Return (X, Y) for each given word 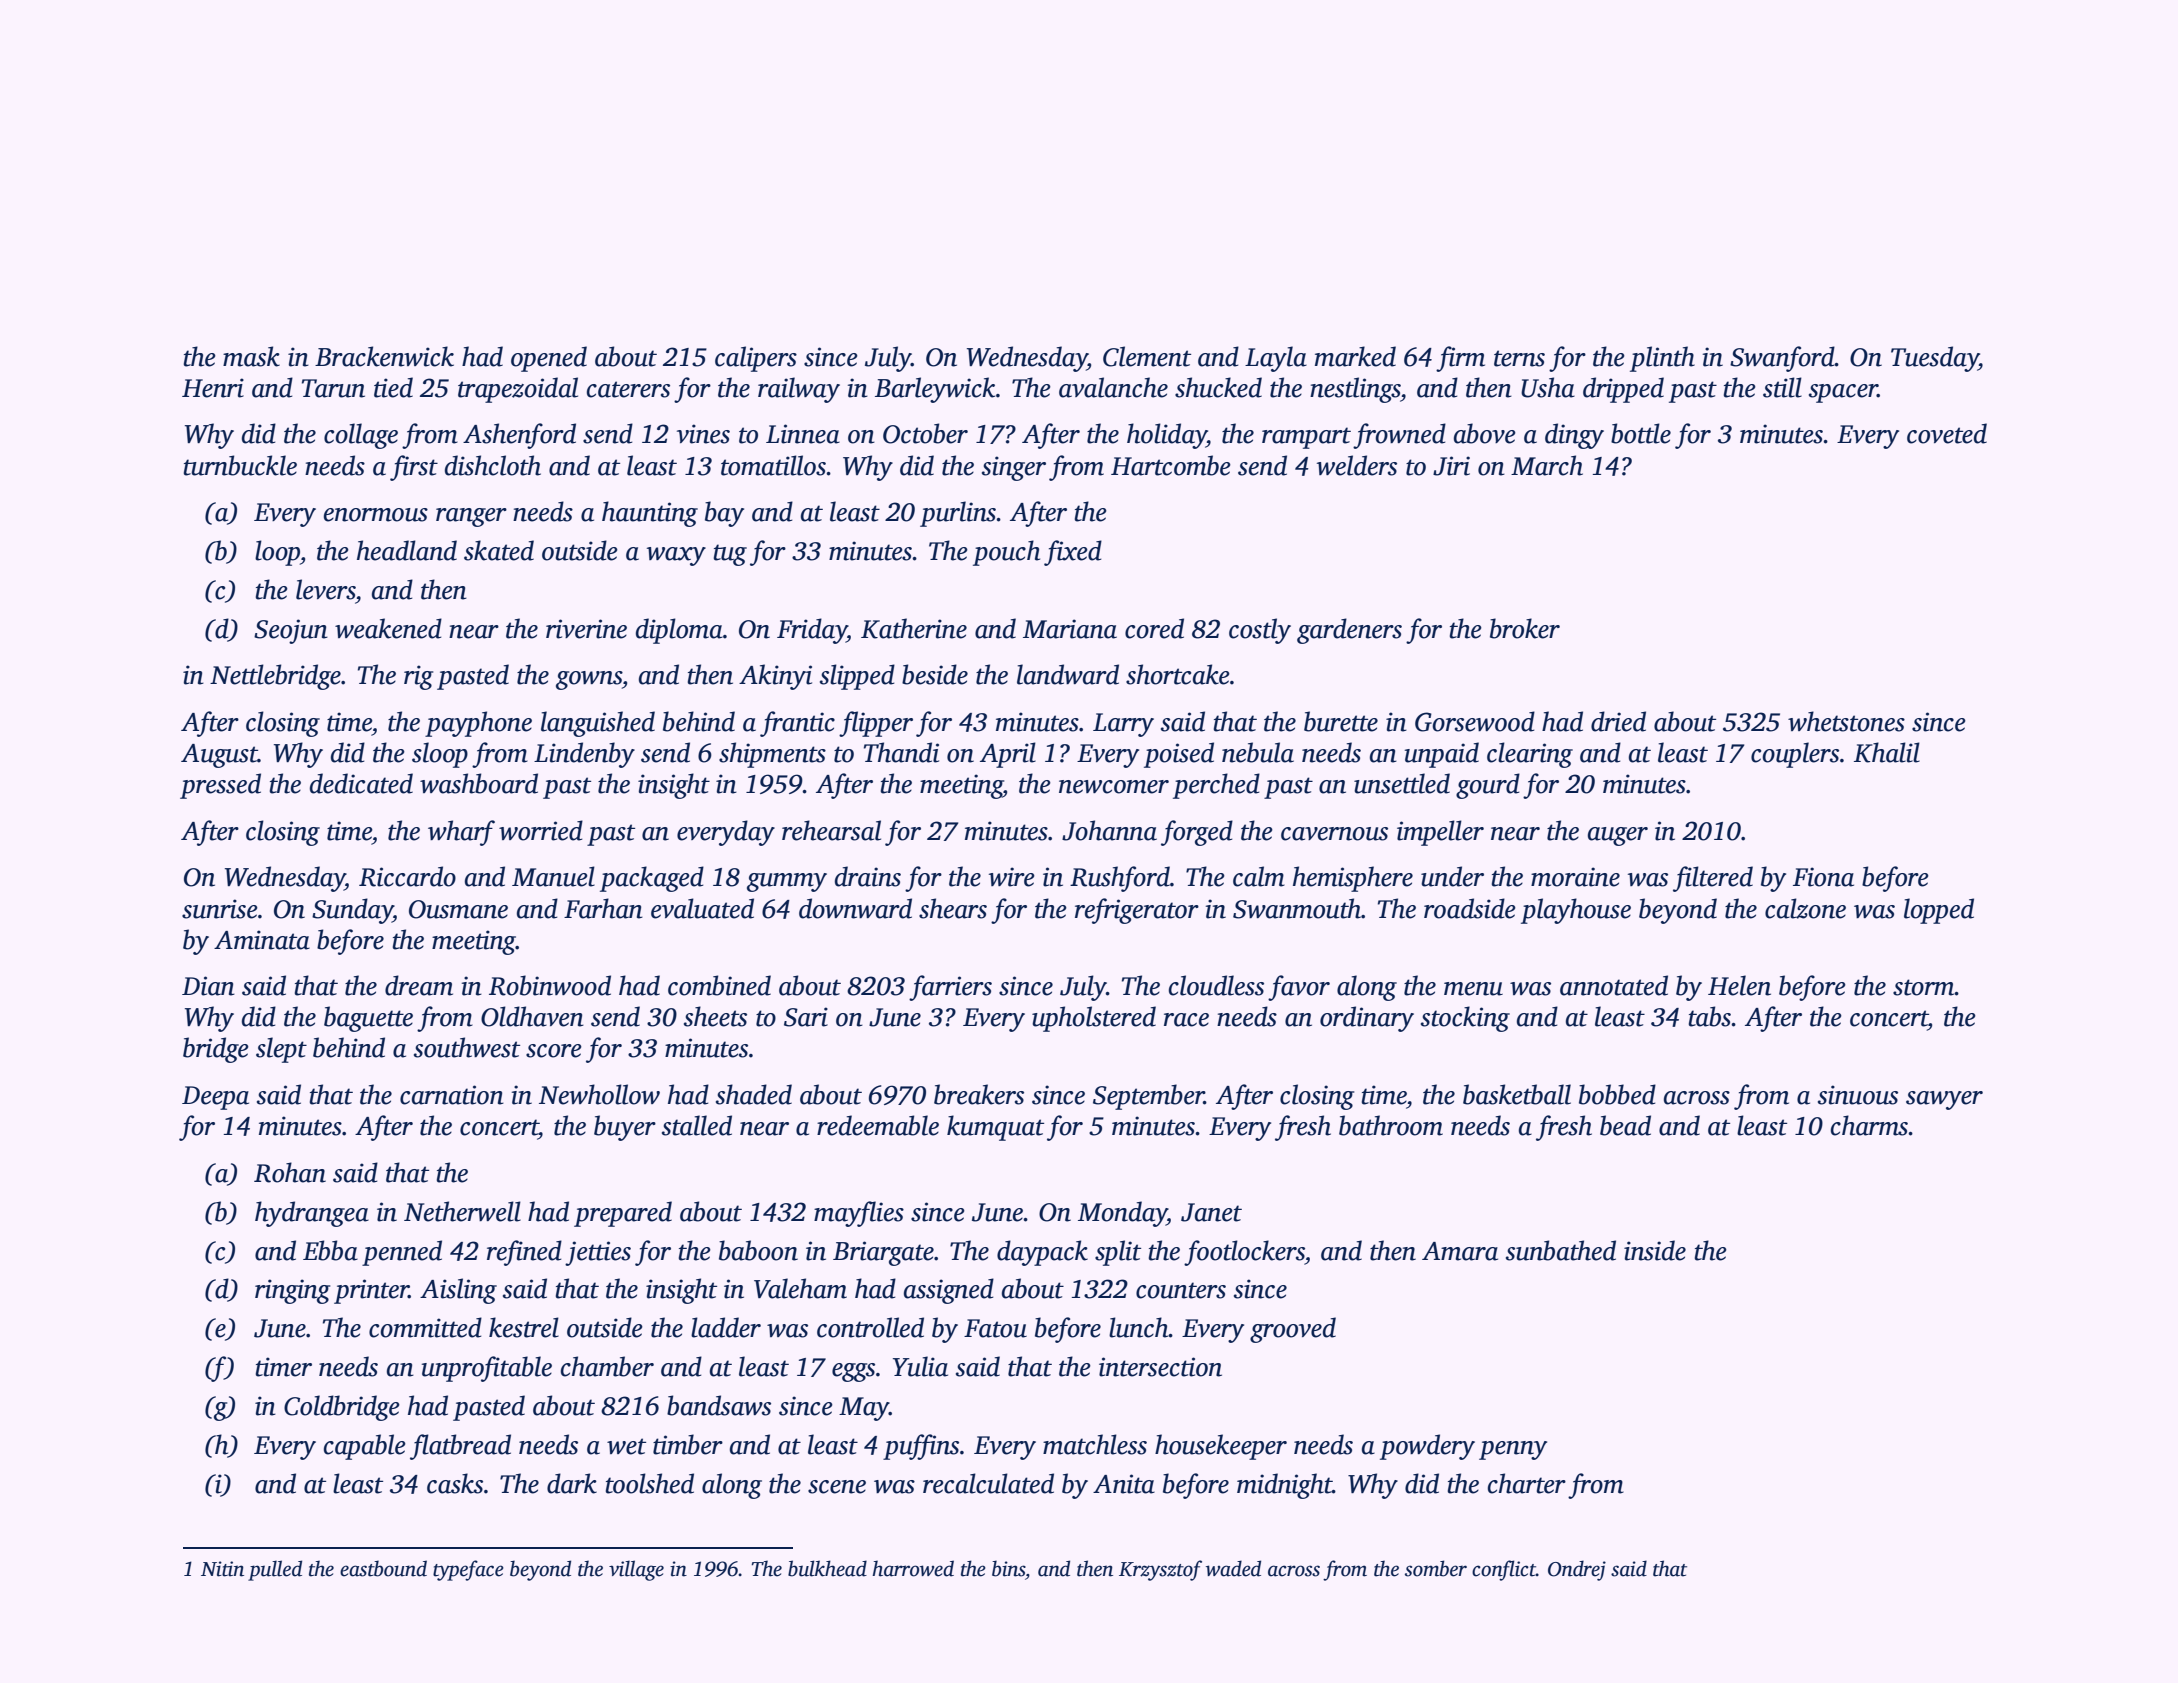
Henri (213, 388)
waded (1233, 1568)
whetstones (1846, 721)
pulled (275, 1570)
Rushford (1120, 879)
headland (407, 550)
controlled (870, 1327)
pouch (1006, 553)
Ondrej (1577, 1570)
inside (1655, 1250)
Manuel (553, 876)
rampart (1306, 438)
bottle (1641, 433)
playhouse (1576, 911)
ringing (292, 1291)
